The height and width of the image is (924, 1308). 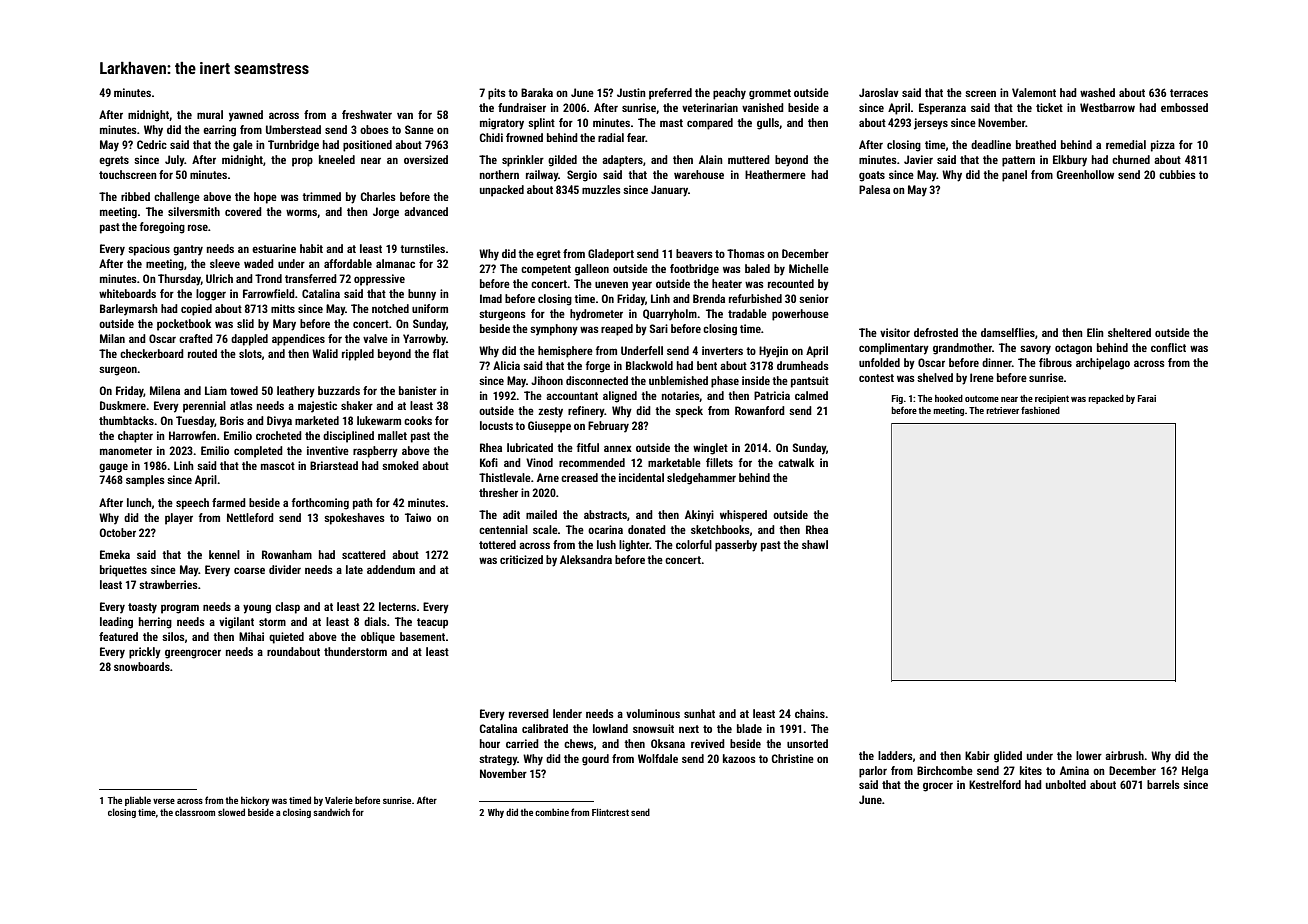 I want to click on shawl, so click(x=815, y=544).
